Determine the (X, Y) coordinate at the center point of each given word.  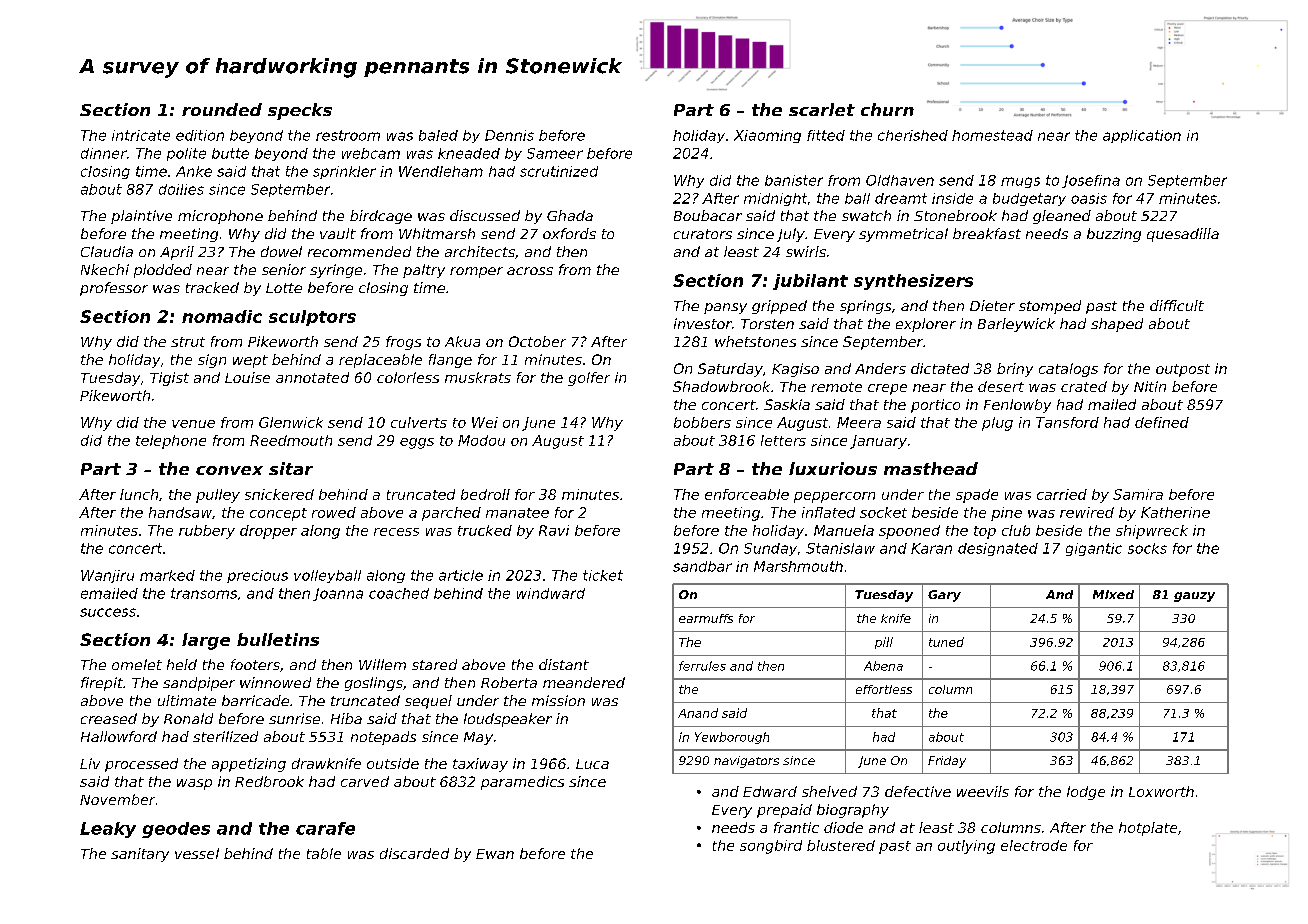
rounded (222, 109)
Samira (1138, 494)
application (1142, 136)
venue (193, 424)
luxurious (833, 468)
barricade (255, 700)
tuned (946, 642)
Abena (883, 666)
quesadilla (1183, 235)
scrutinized (559, 171)
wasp (194, 784)
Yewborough (732, 738)
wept (250, 361)
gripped (779, 307)
